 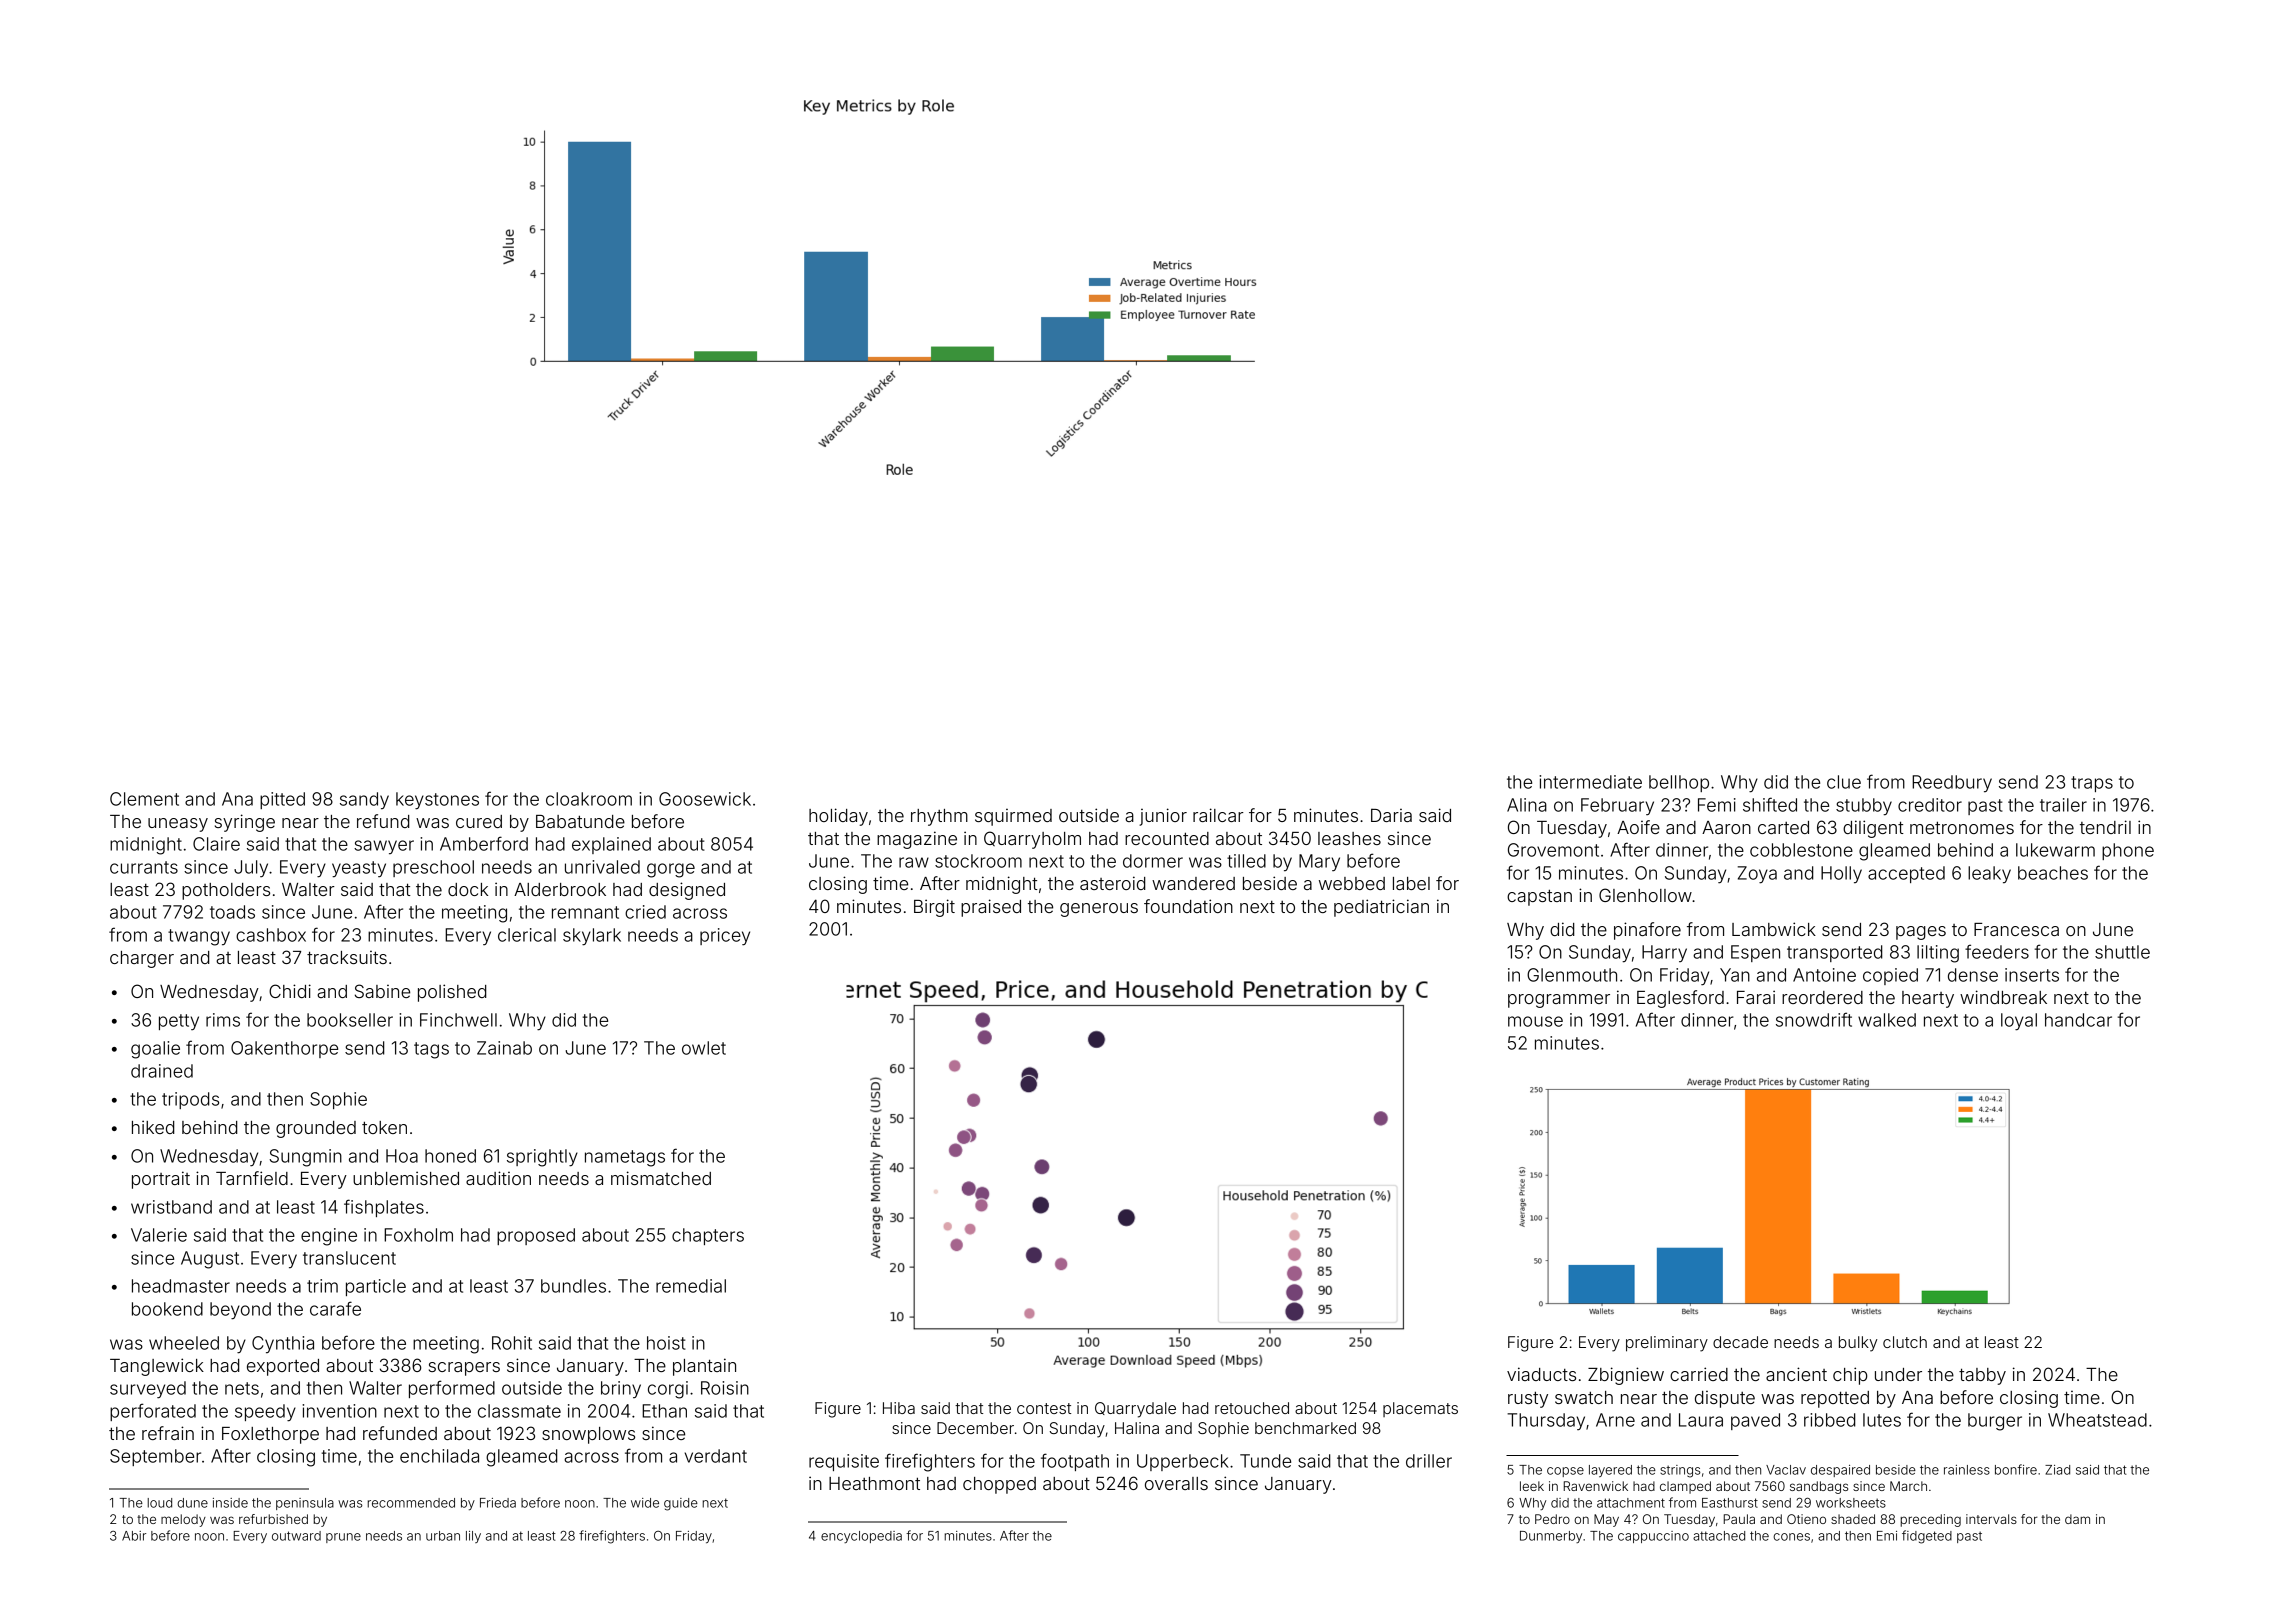 What do you see at coordinates (252, 1178) in the screenshot?
I see `Tarnfield` at bounding box center [252, 1178].
